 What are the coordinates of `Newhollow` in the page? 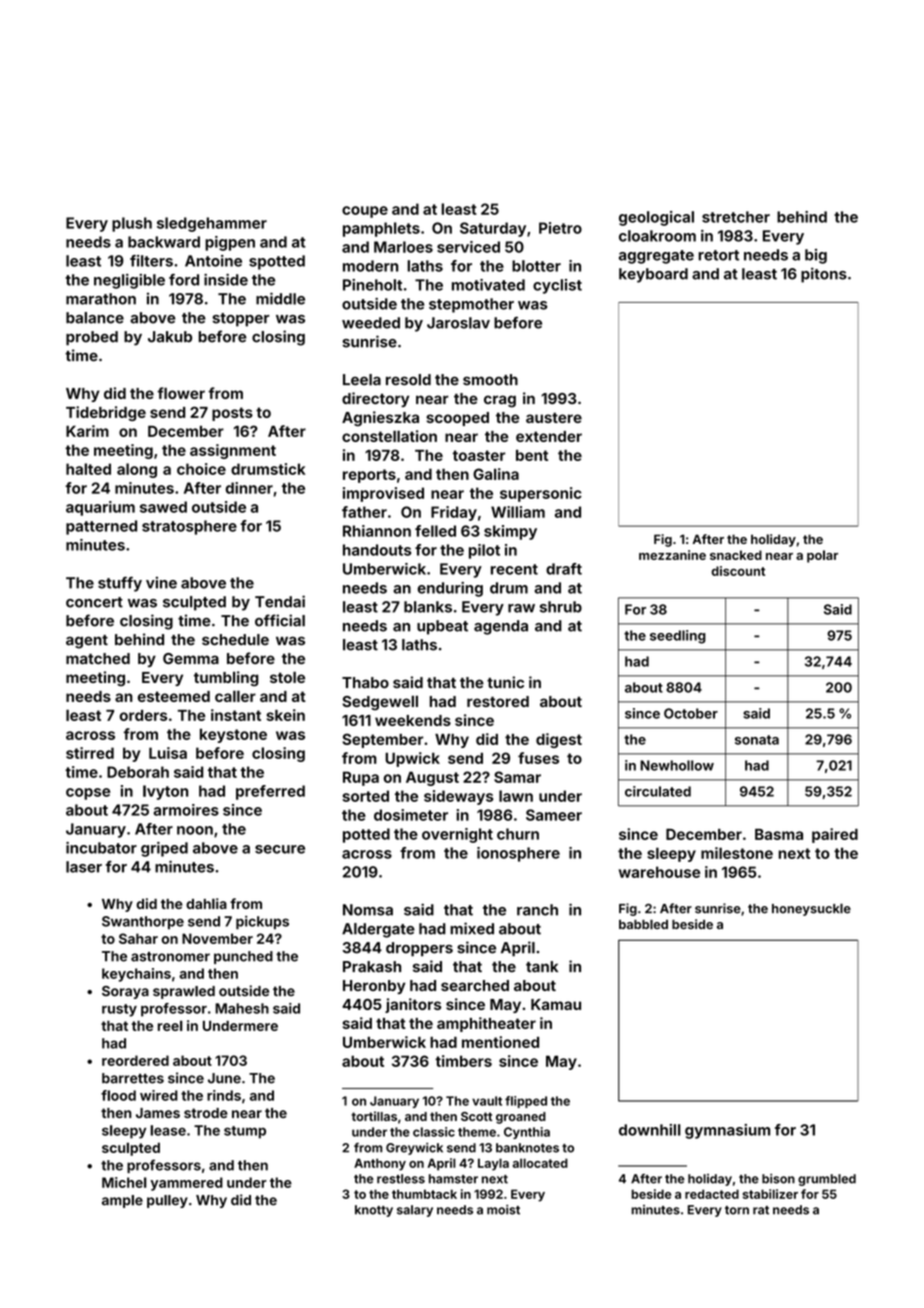 It's located at (677, 765).
